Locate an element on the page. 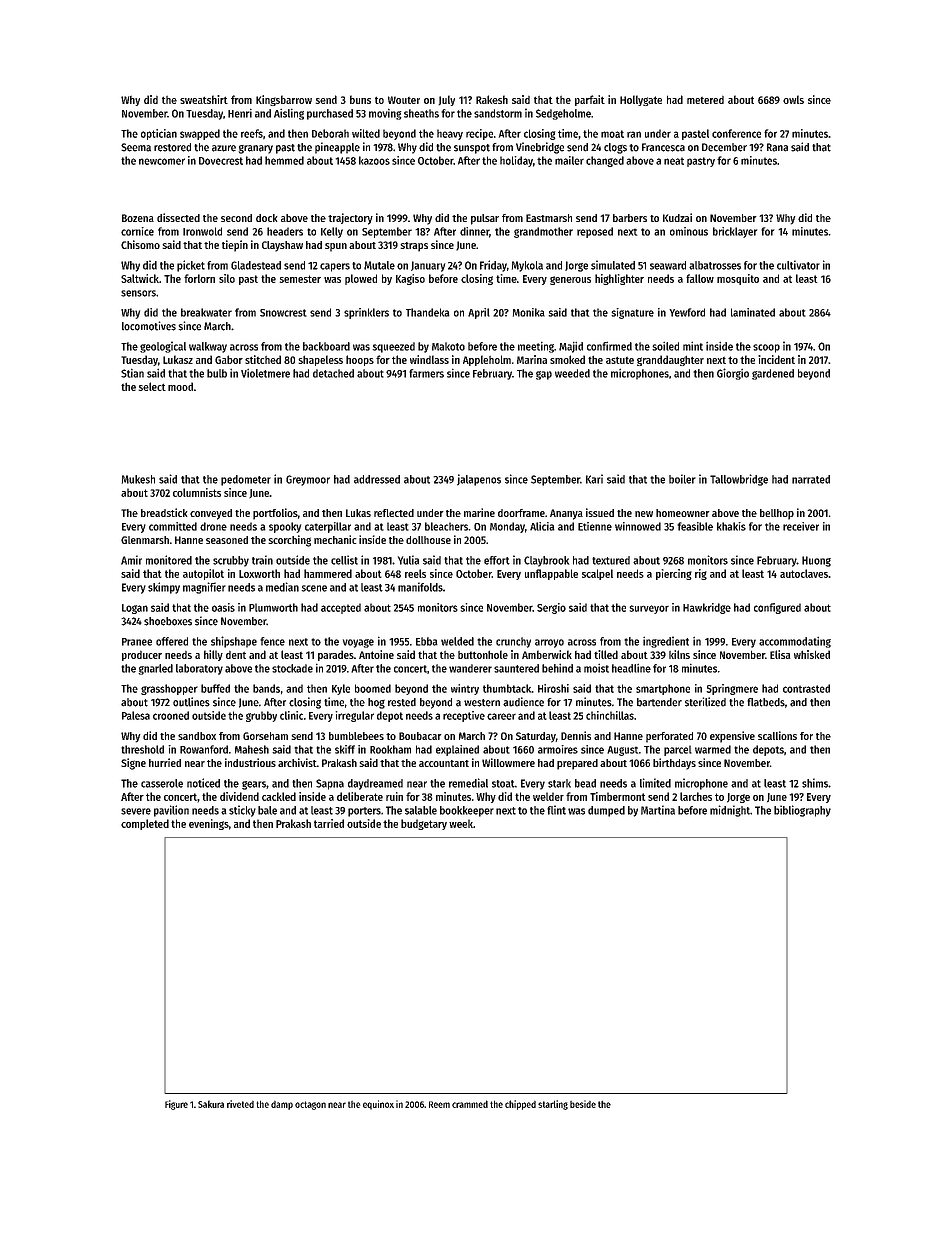 The height and width of the image is (1233, 952). boiler is located at coordinates (682, 479).
